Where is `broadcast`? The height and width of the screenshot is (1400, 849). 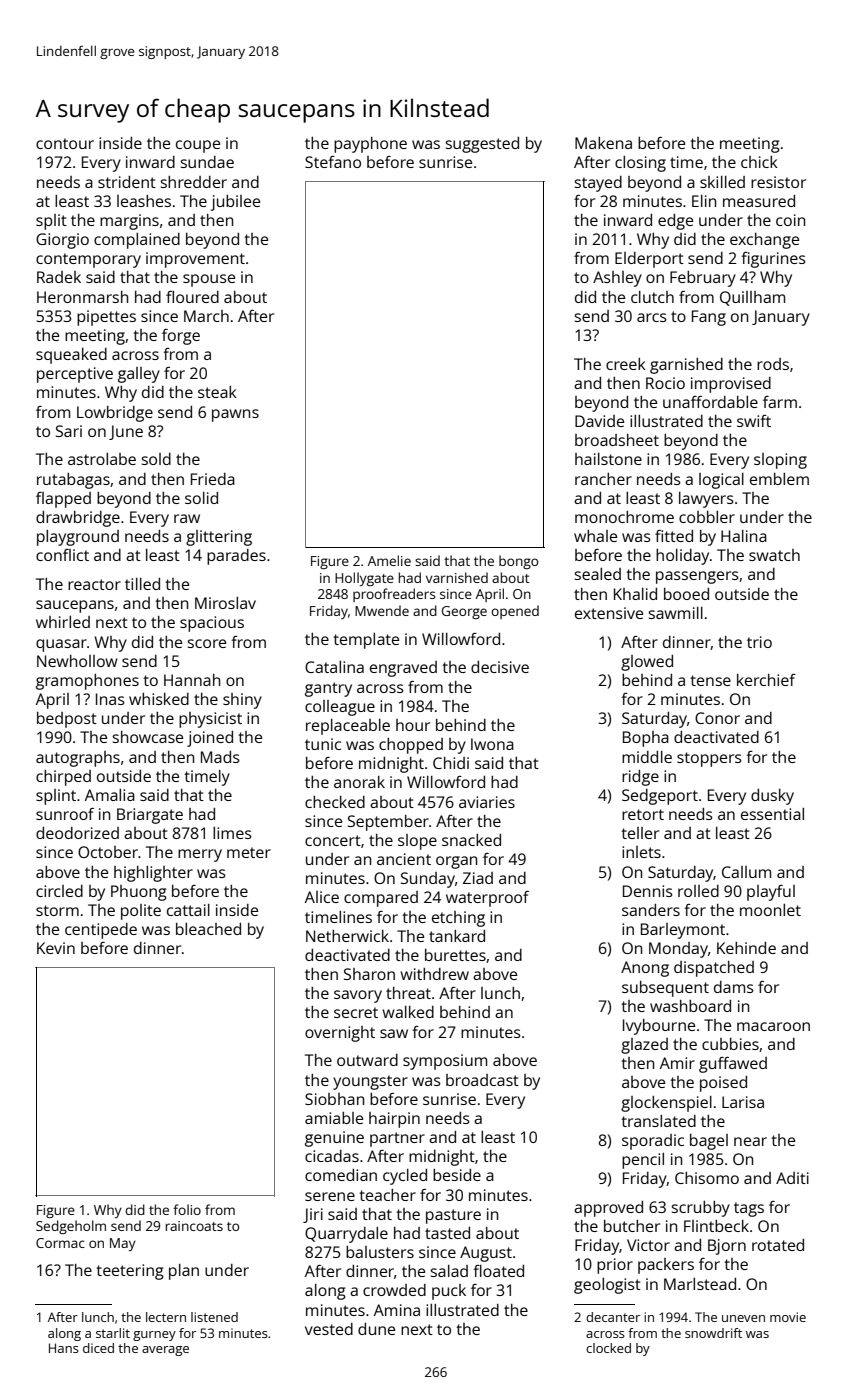
broadcast is located at coordinates (482, 1080).
